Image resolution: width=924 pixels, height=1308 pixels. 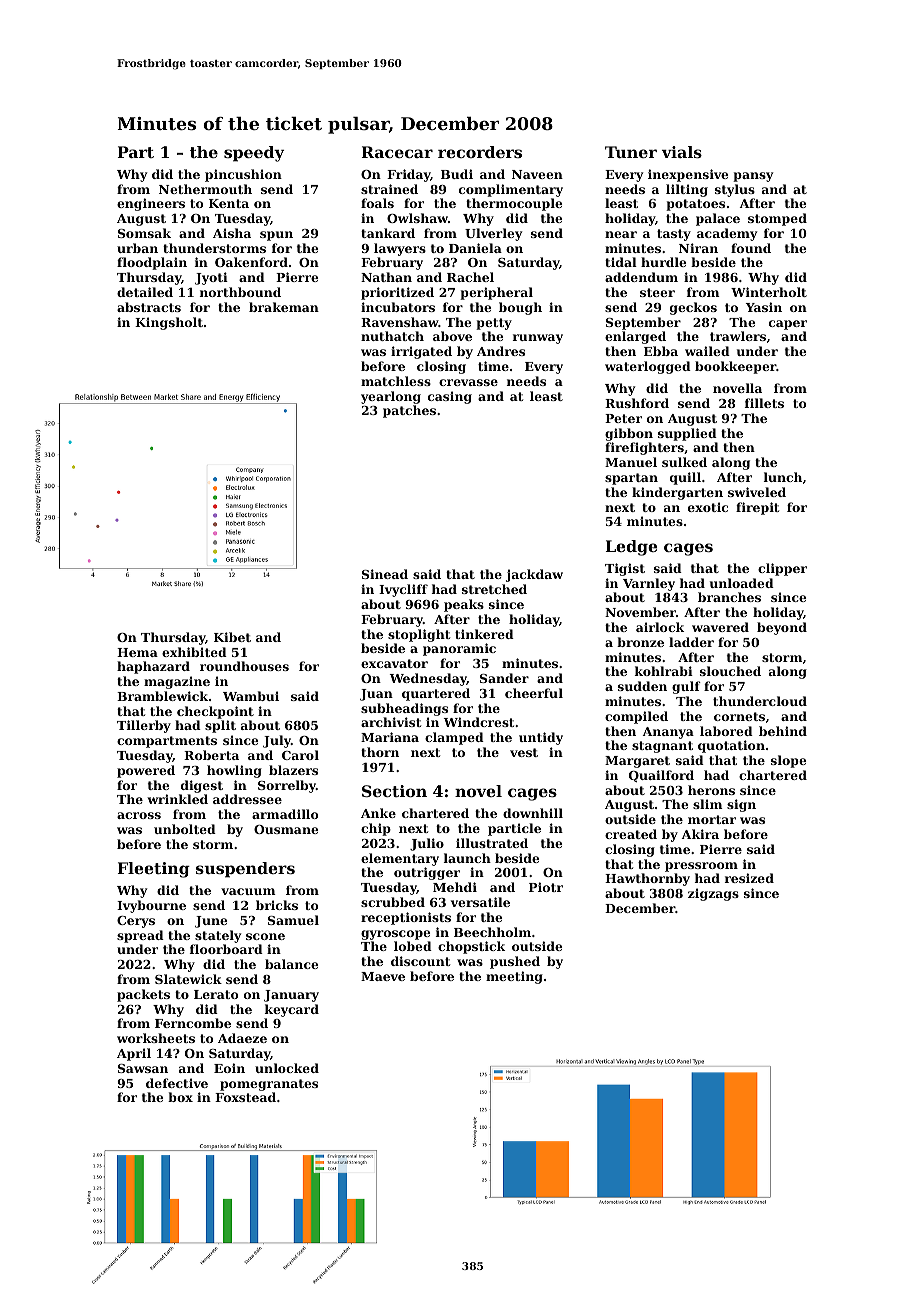 What do you see at coordinates (409, 411) in the page?
I see `patches` at bounding box center [409, 411].
